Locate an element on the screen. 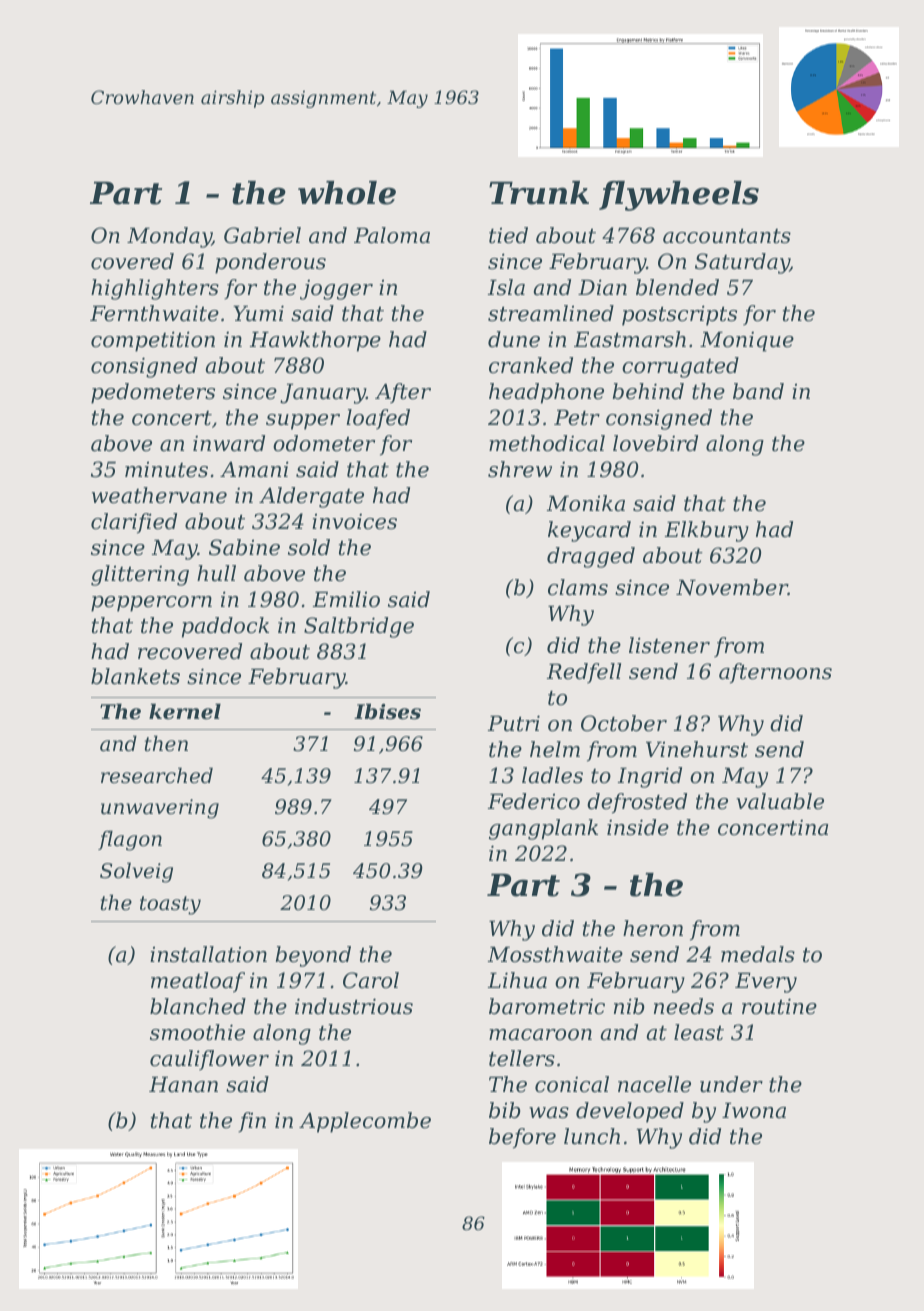  highlighters is located at coordinates (155, 289).
